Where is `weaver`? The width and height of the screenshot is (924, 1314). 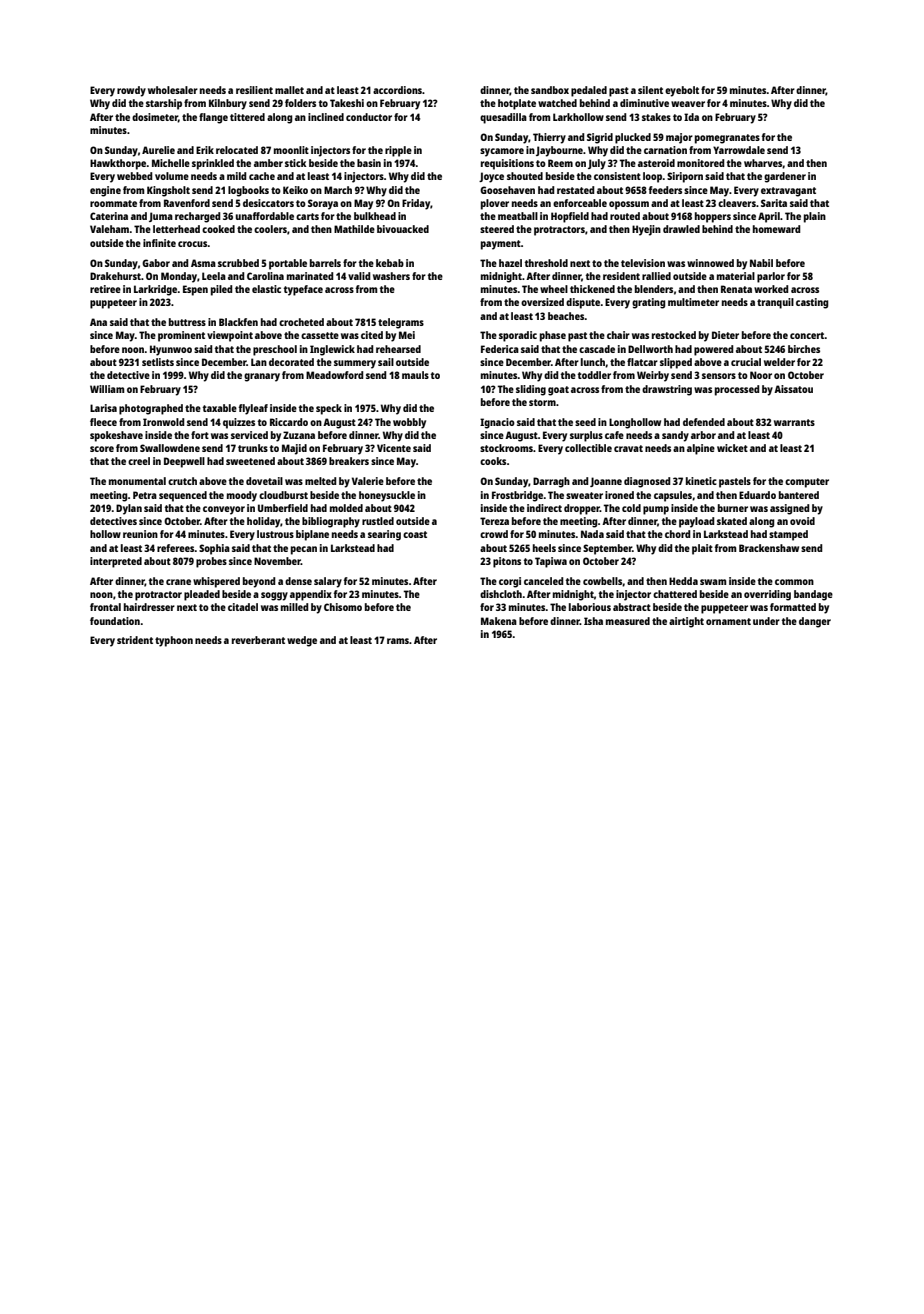 weaver is located at coordinates (688, 104).
